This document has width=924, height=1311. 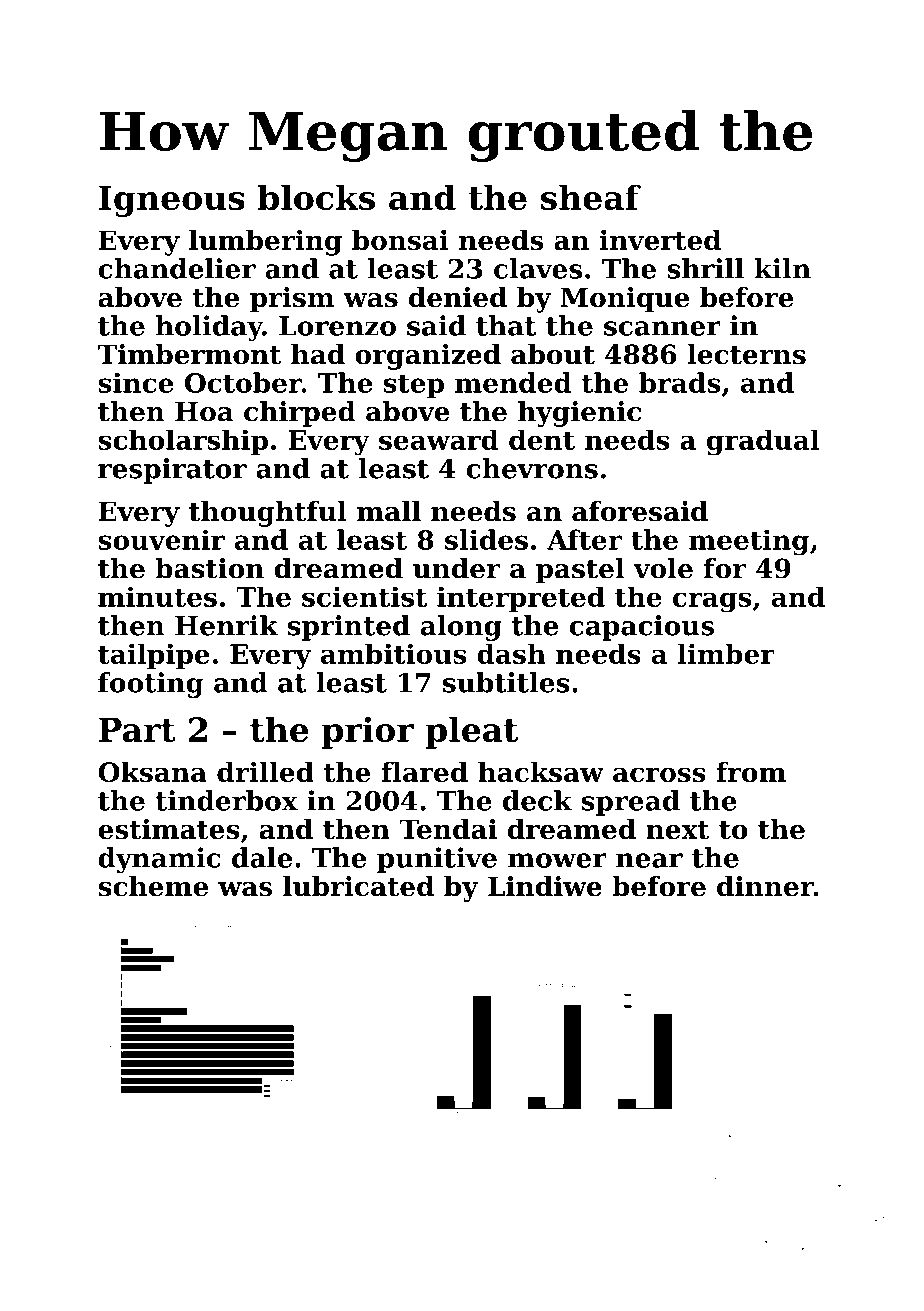 I want to click on blocks, so click(x=316, y=197).
